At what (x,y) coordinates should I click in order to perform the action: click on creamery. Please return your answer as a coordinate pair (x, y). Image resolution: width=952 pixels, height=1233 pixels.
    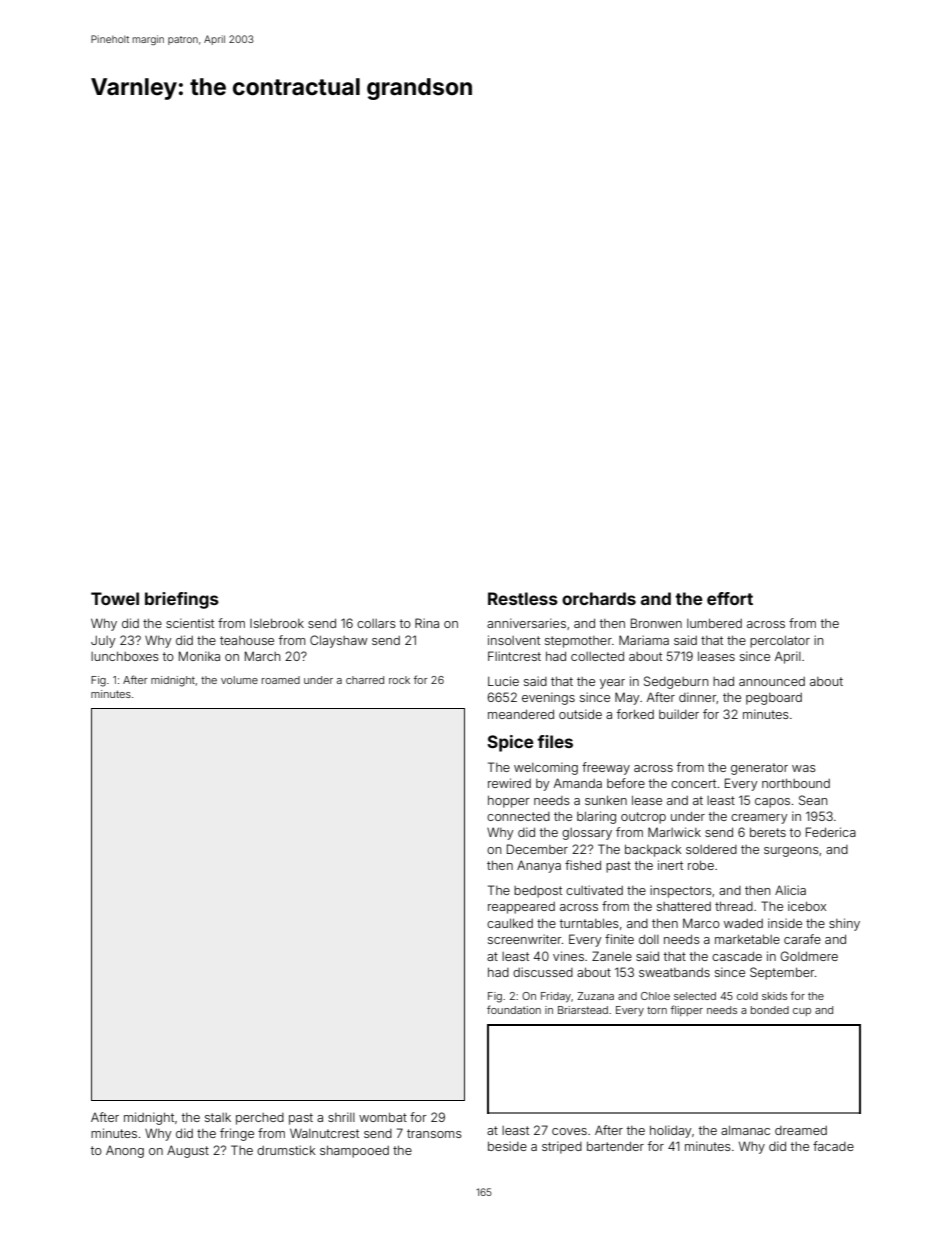
    Looking at the image, I should click on (759, 819).
